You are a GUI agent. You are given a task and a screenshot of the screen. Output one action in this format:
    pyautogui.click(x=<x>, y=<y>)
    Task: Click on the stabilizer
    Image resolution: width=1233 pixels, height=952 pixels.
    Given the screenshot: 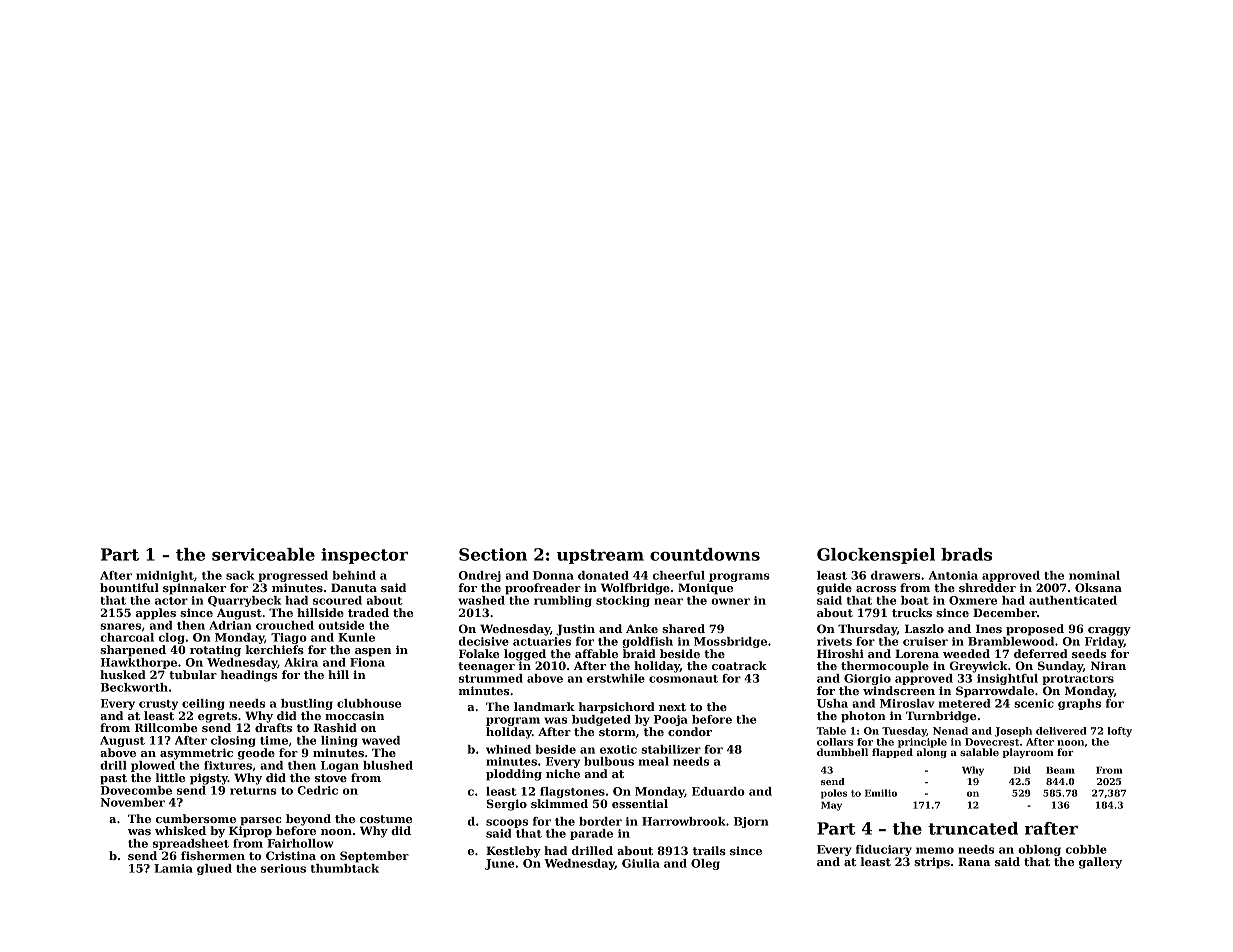 What is the action you would take?
    pyautogui.click(x=671, y=749)
